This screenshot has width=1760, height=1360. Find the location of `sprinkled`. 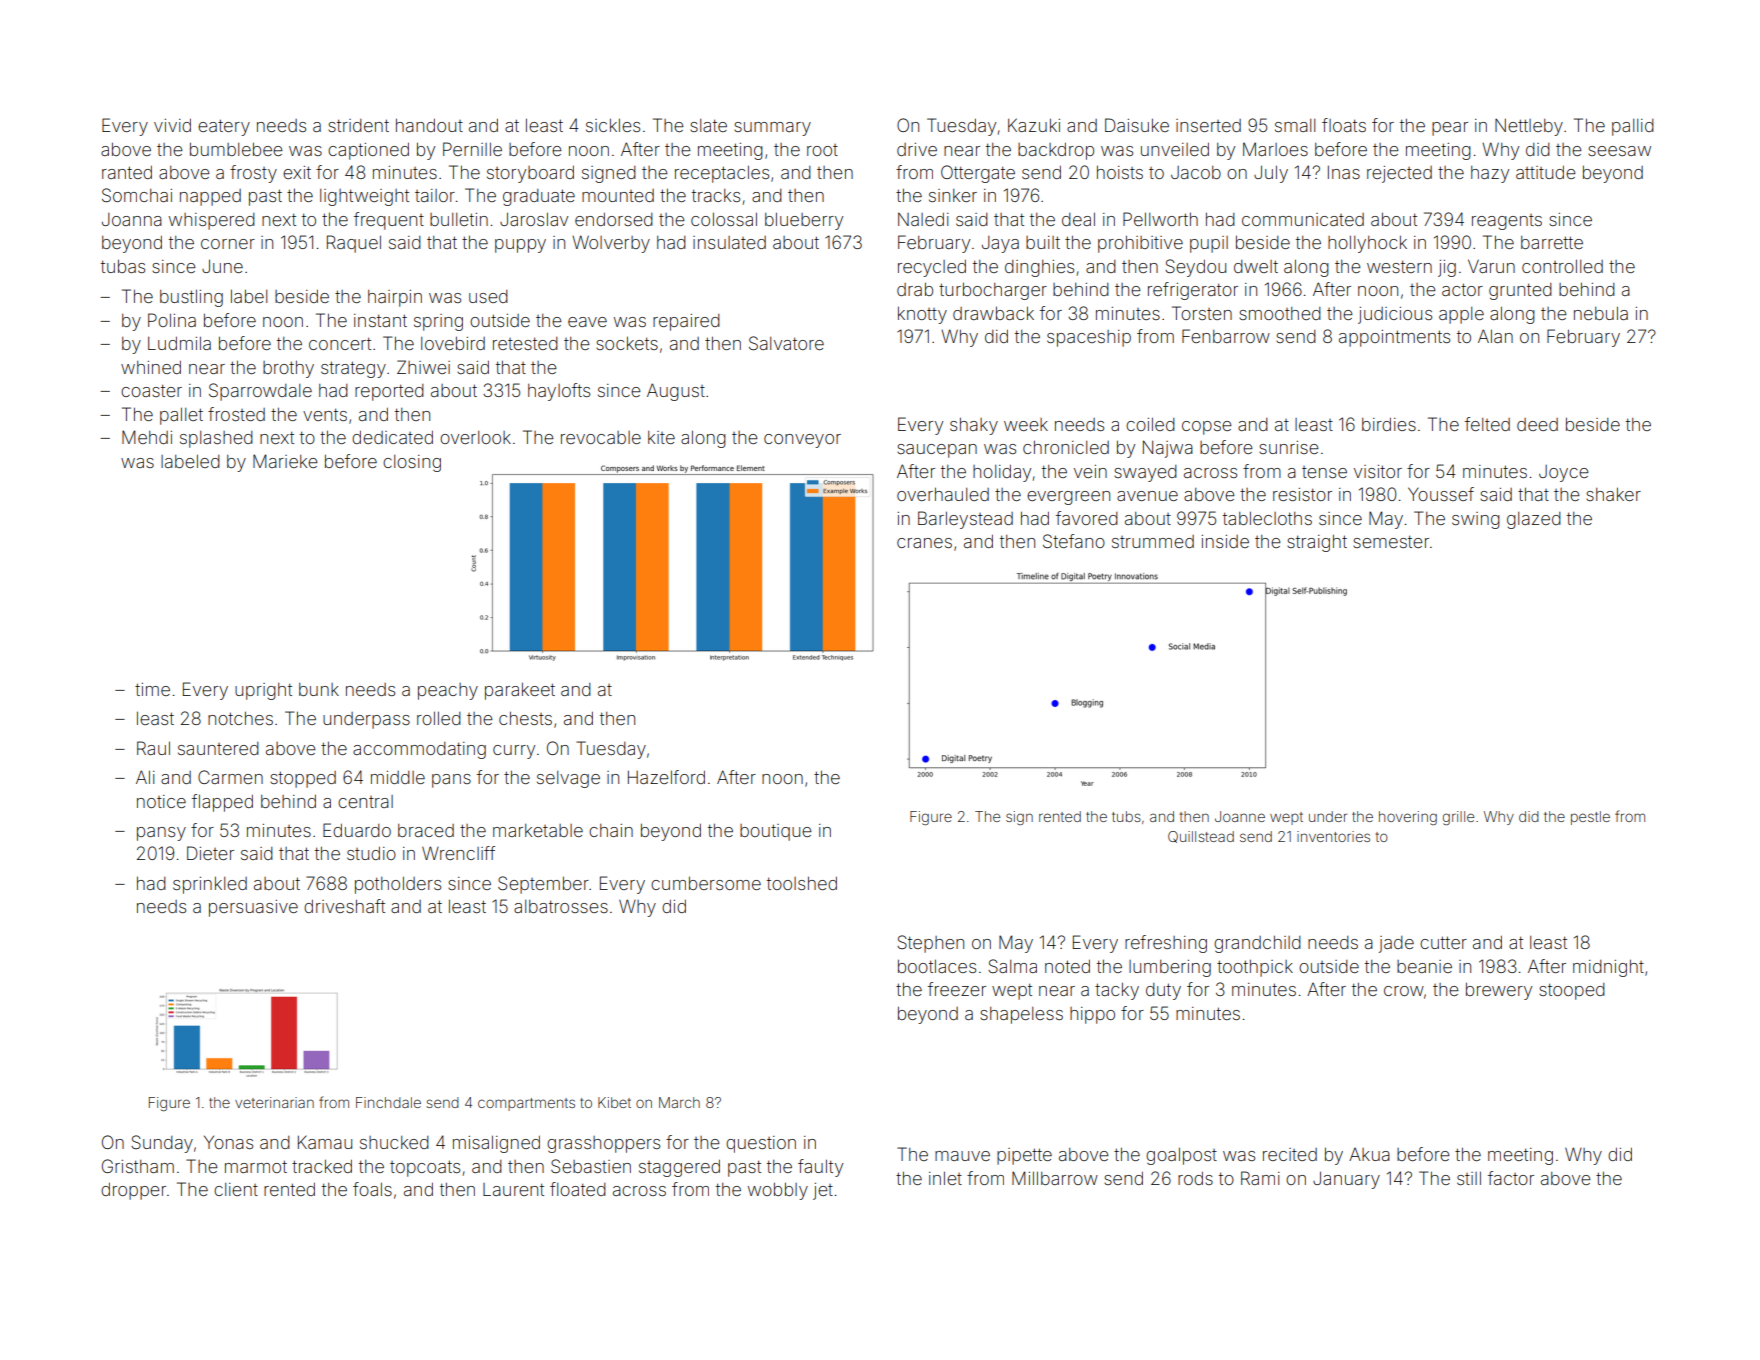

sprinkled is located at coordinates (210, 885).
